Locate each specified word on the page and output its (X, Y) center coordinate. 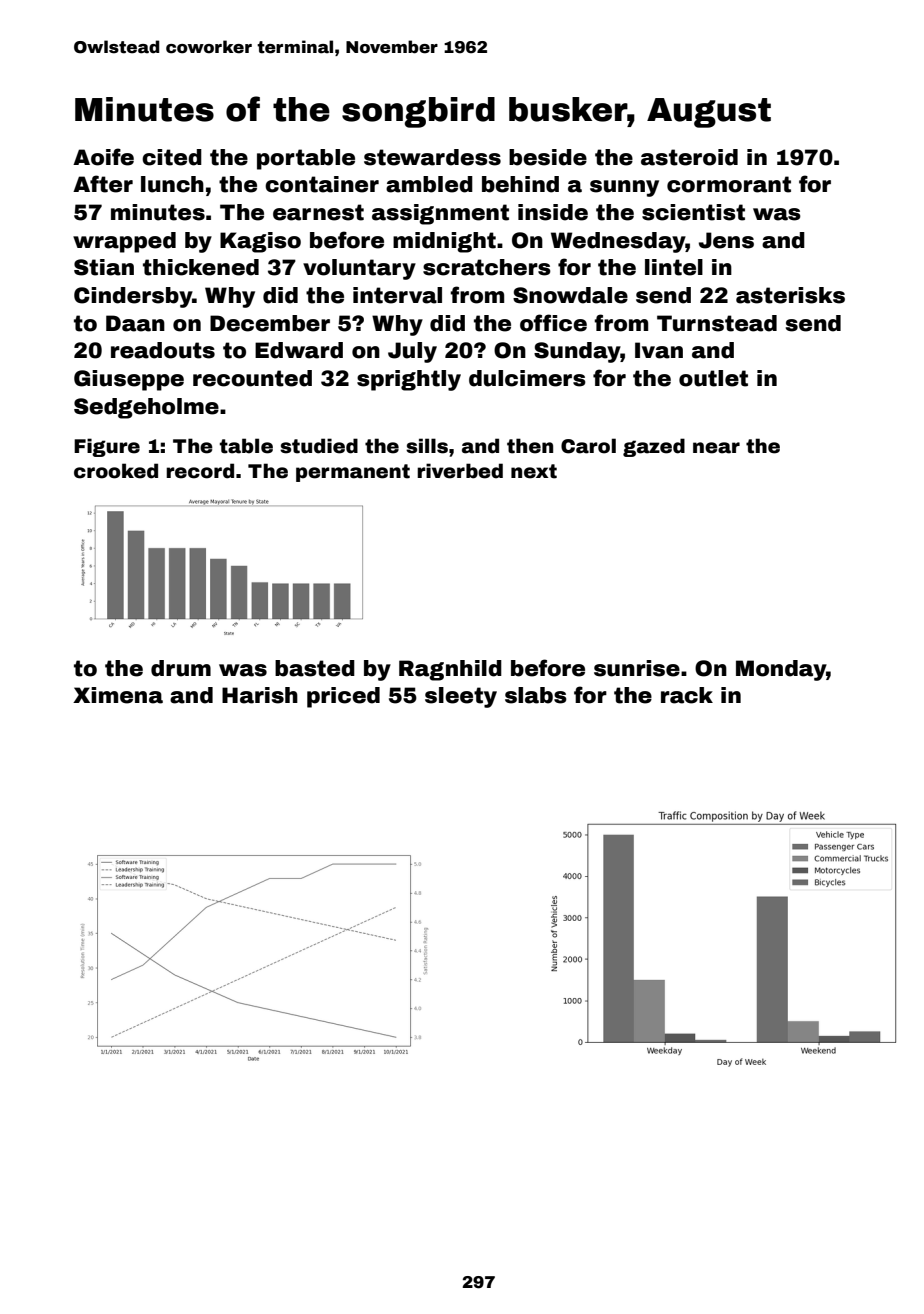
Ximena (118, 695)
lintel (674, 267)
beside (548, 157)
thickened (201, 267)
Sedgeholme (146, 408)
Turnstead (717, 323)
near (716, 448)
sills (427, 446)
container (322, 184)
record (200, 471)
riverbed (460, 471)
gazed (654, 447)
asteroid (689, 157)
